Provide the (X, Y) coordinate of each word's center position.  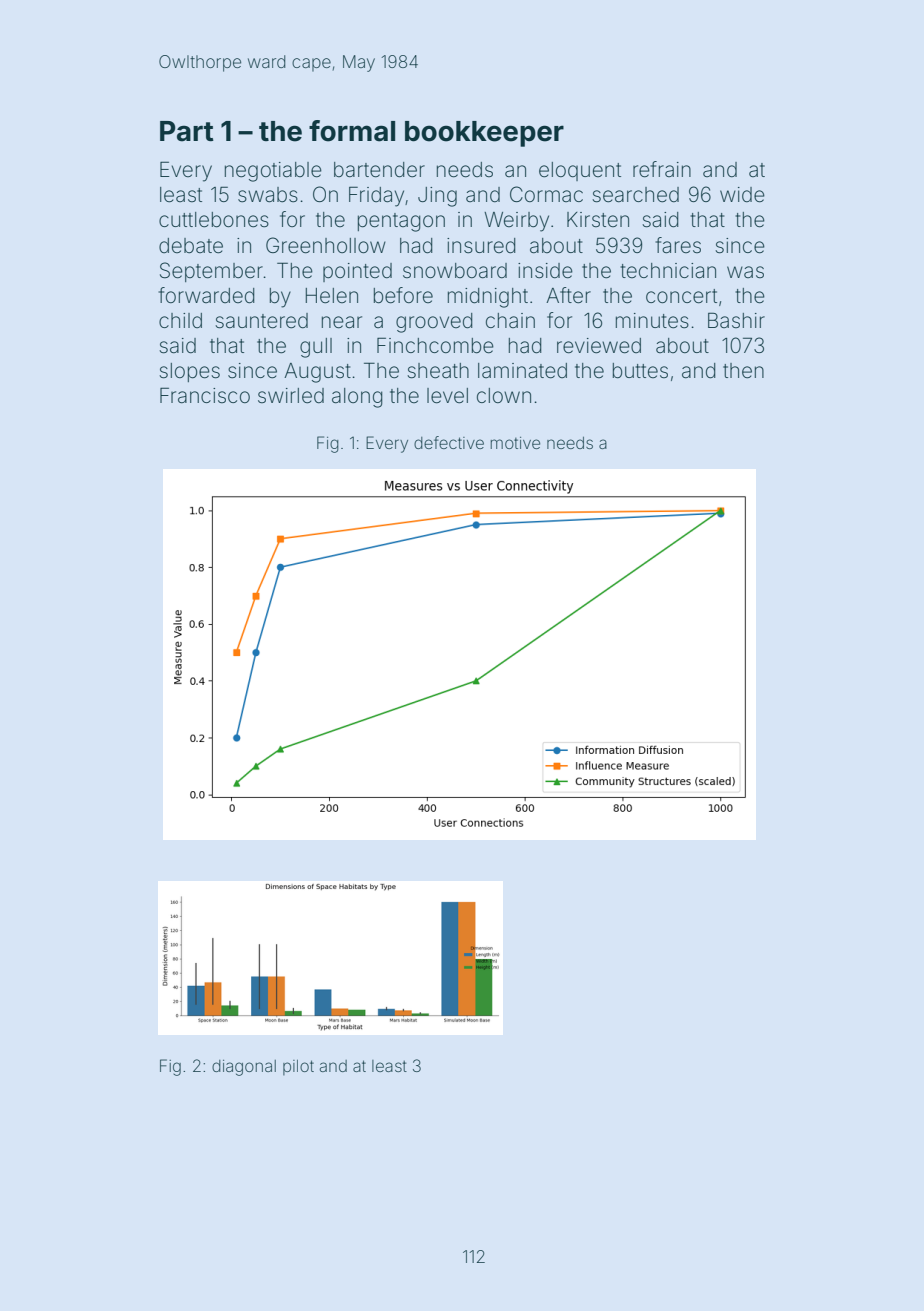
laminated (522, 371)
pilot (298, 1067)
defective (449, 442)
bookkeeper (484, 134)
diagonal (244, 1068)
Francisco (205, 395)
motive (515, 443)
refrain (662, 169)
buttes (640, 371)
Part (187, 131)
